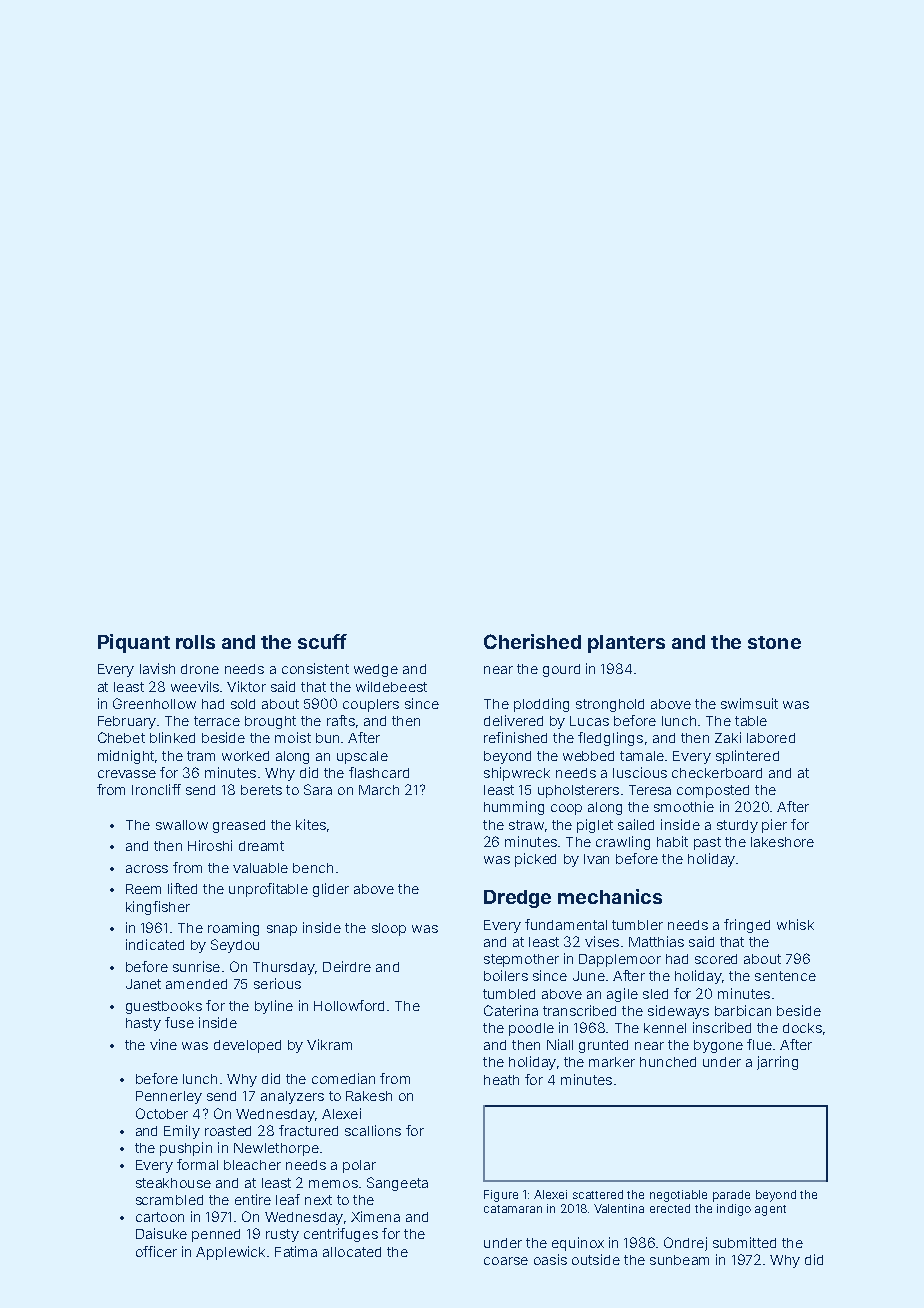  Describe the element at coordinates (127, 722) in the screenshot. I see `February` at that location.
